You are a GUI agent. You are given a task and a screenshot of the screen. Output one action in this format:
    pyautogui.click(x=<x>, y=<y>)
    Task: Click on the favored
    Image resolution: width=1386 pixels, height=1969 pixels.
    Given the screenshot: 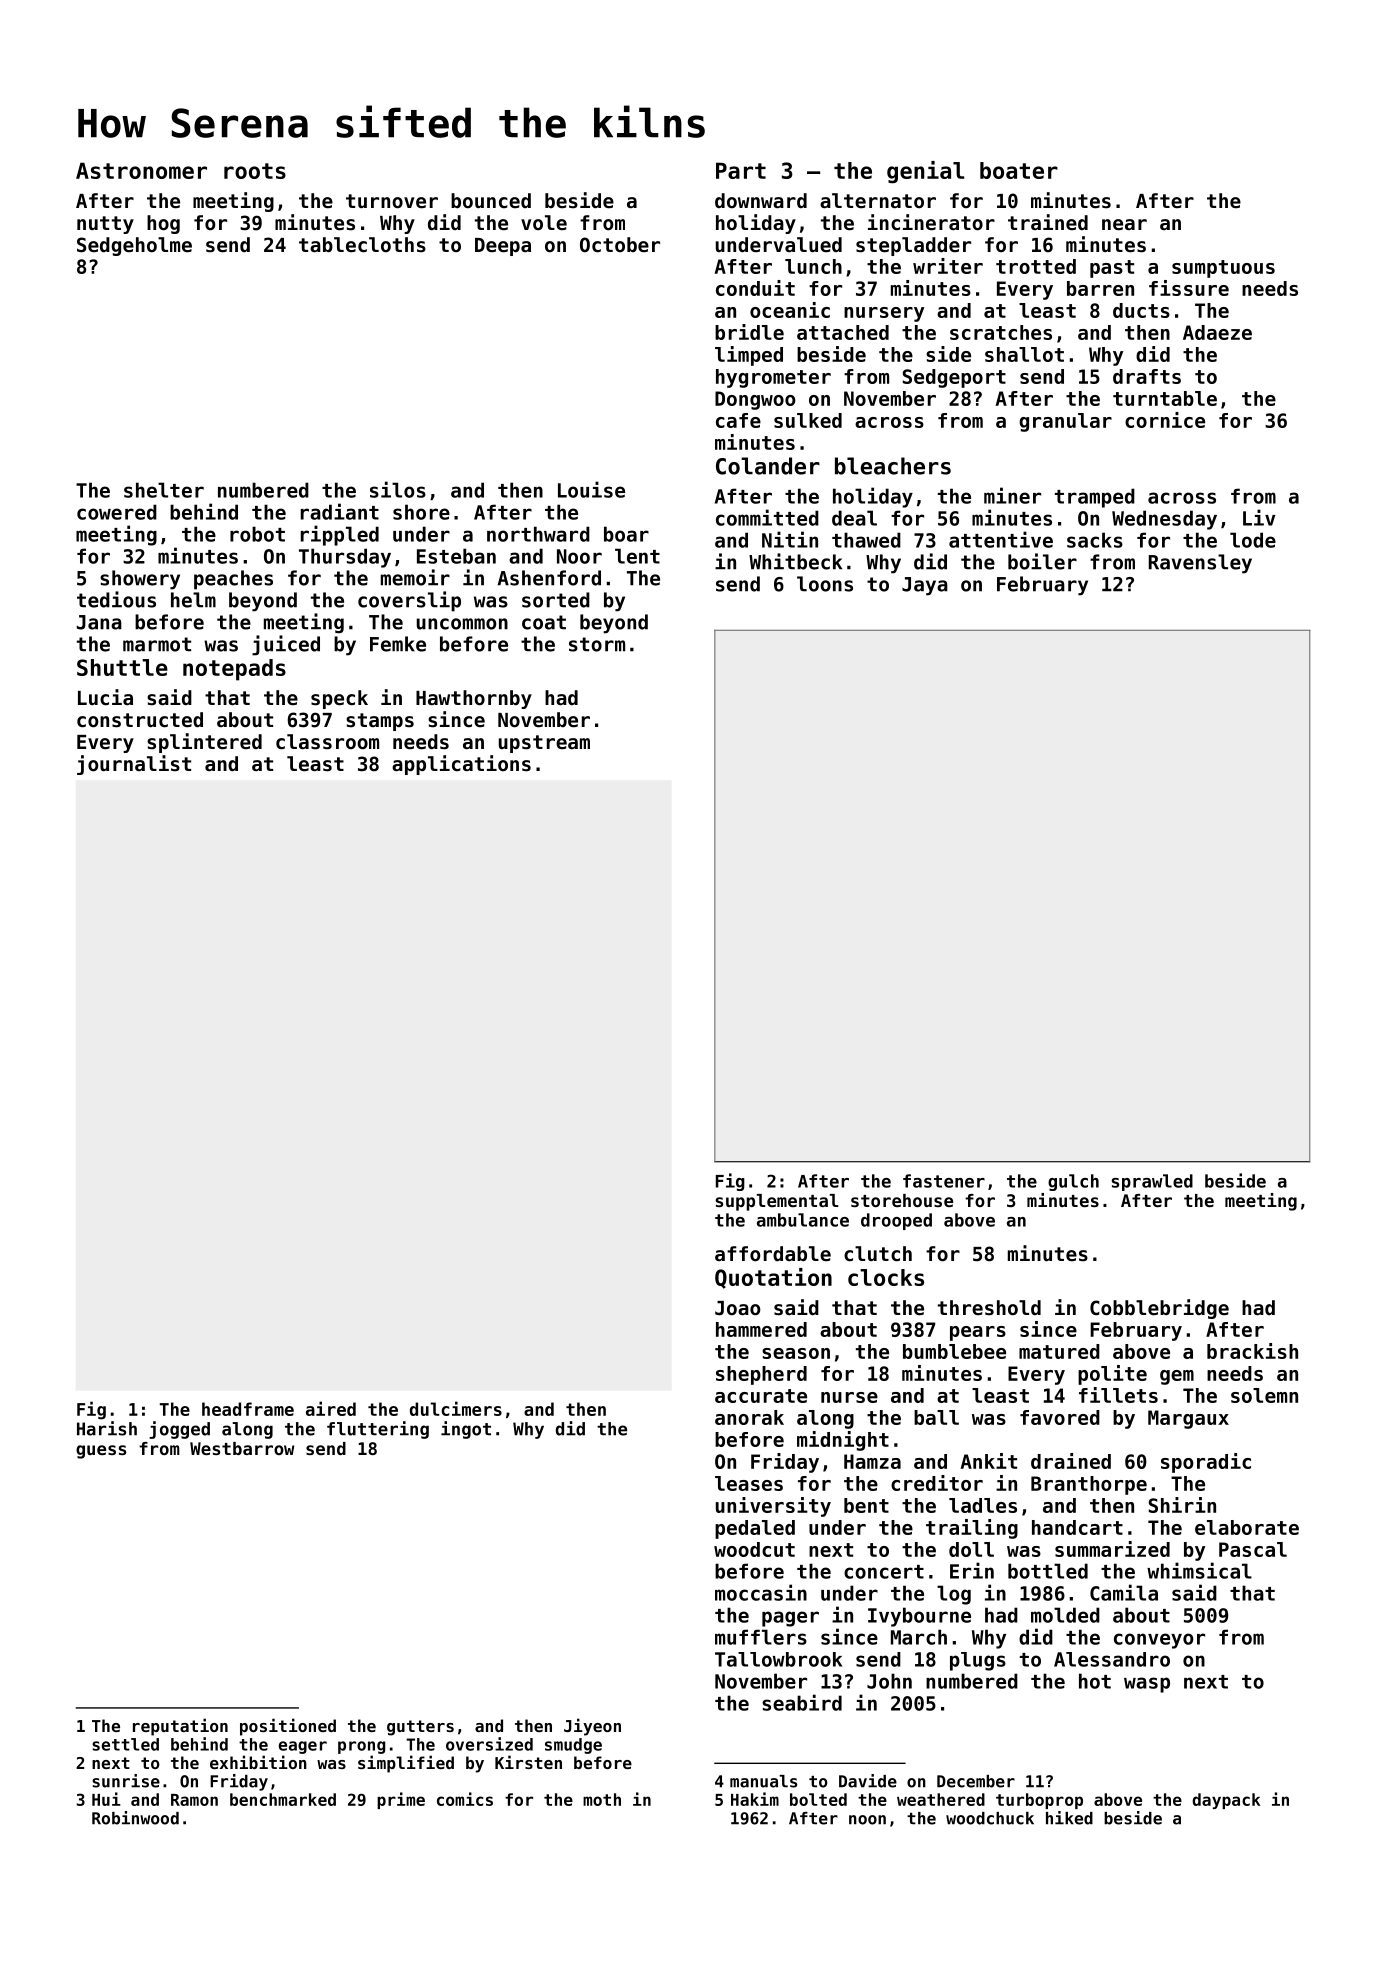 What is the action you would take?
    pyautogui.click(x=1060, y=1417)
